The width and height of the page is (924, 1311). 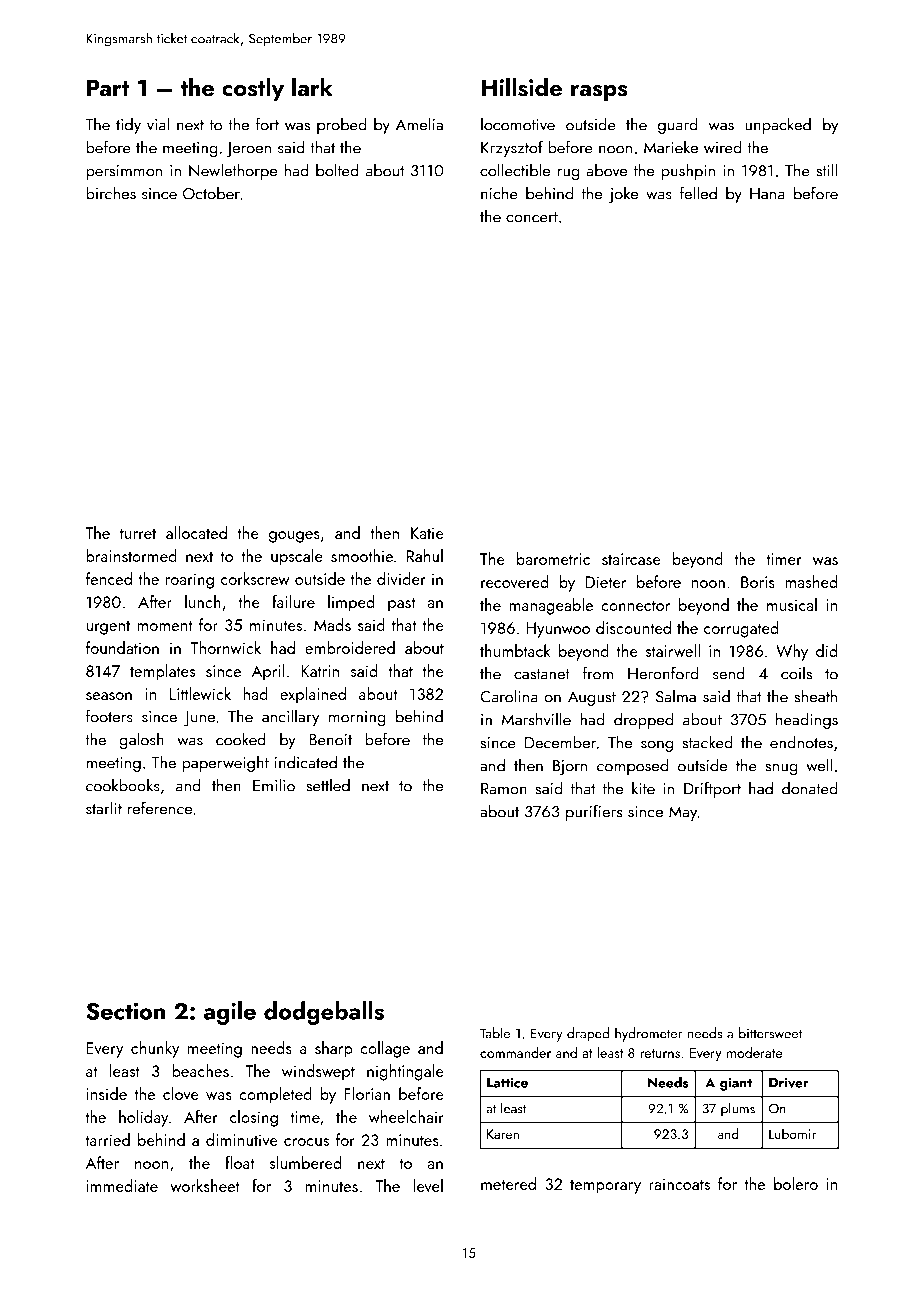 I want to click on purifiers, so click(x=594, y=812).
